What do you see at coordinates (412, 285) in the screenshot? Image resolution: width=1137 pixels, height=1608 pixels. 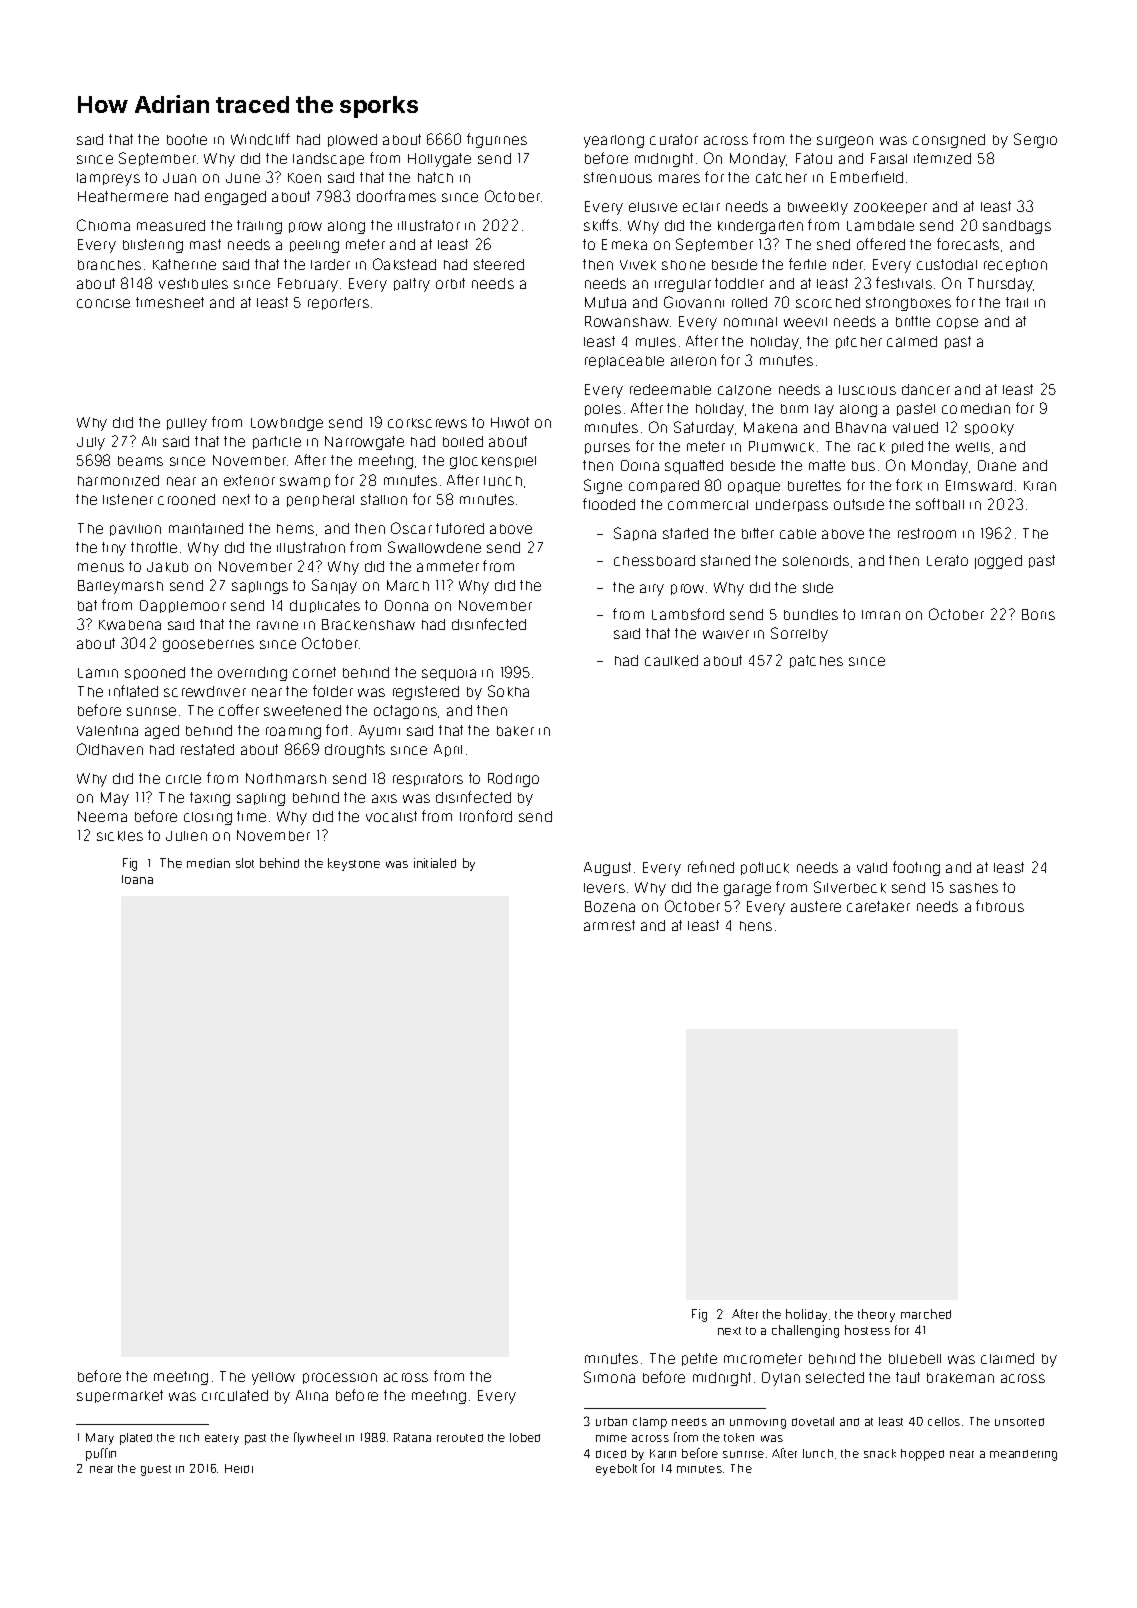 I see `paltry` at bounding box center [412, 285].
